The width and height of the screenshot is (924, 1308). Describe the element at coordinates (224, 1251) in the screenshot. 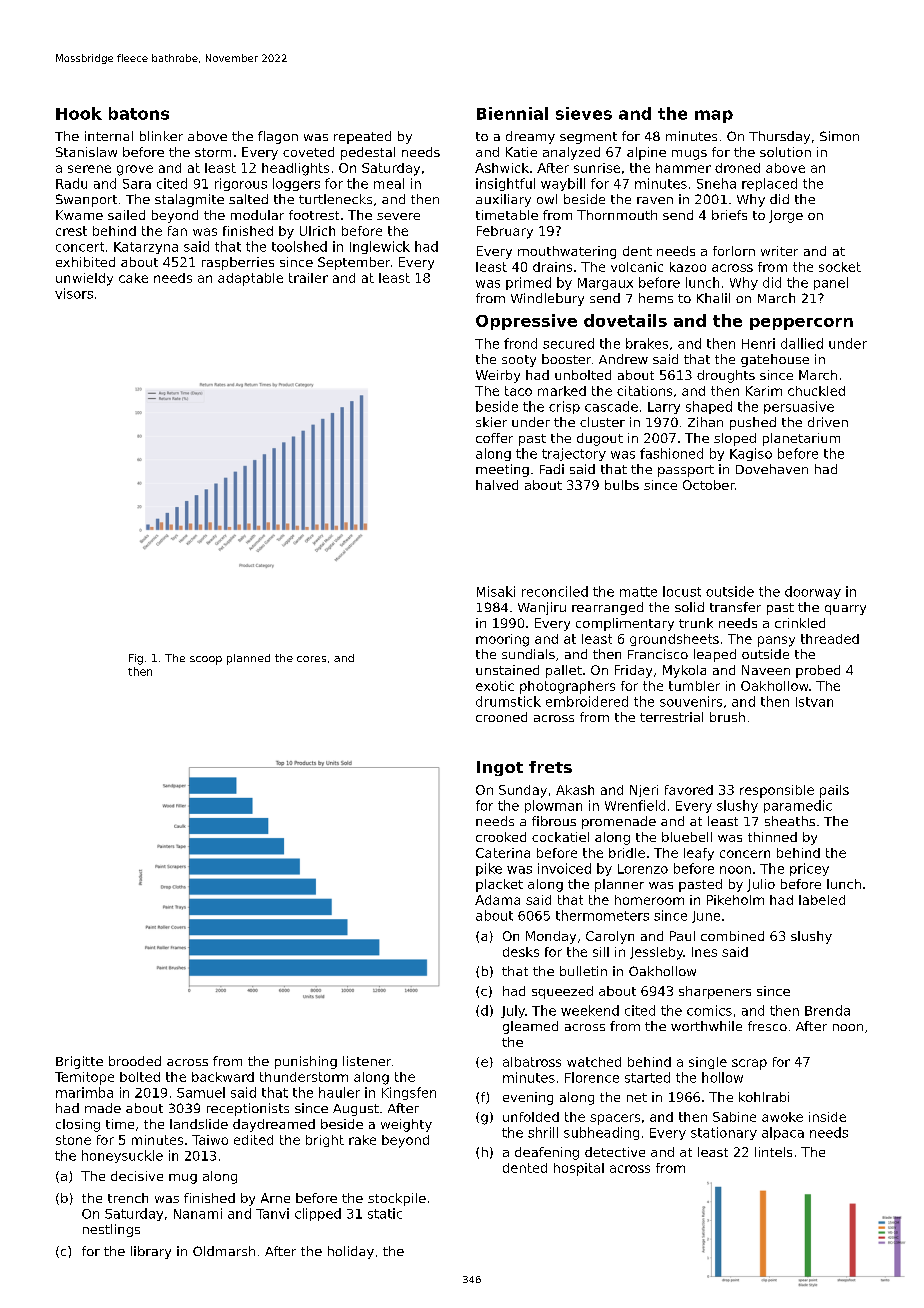

I see `Oldmarsh` at that location.
